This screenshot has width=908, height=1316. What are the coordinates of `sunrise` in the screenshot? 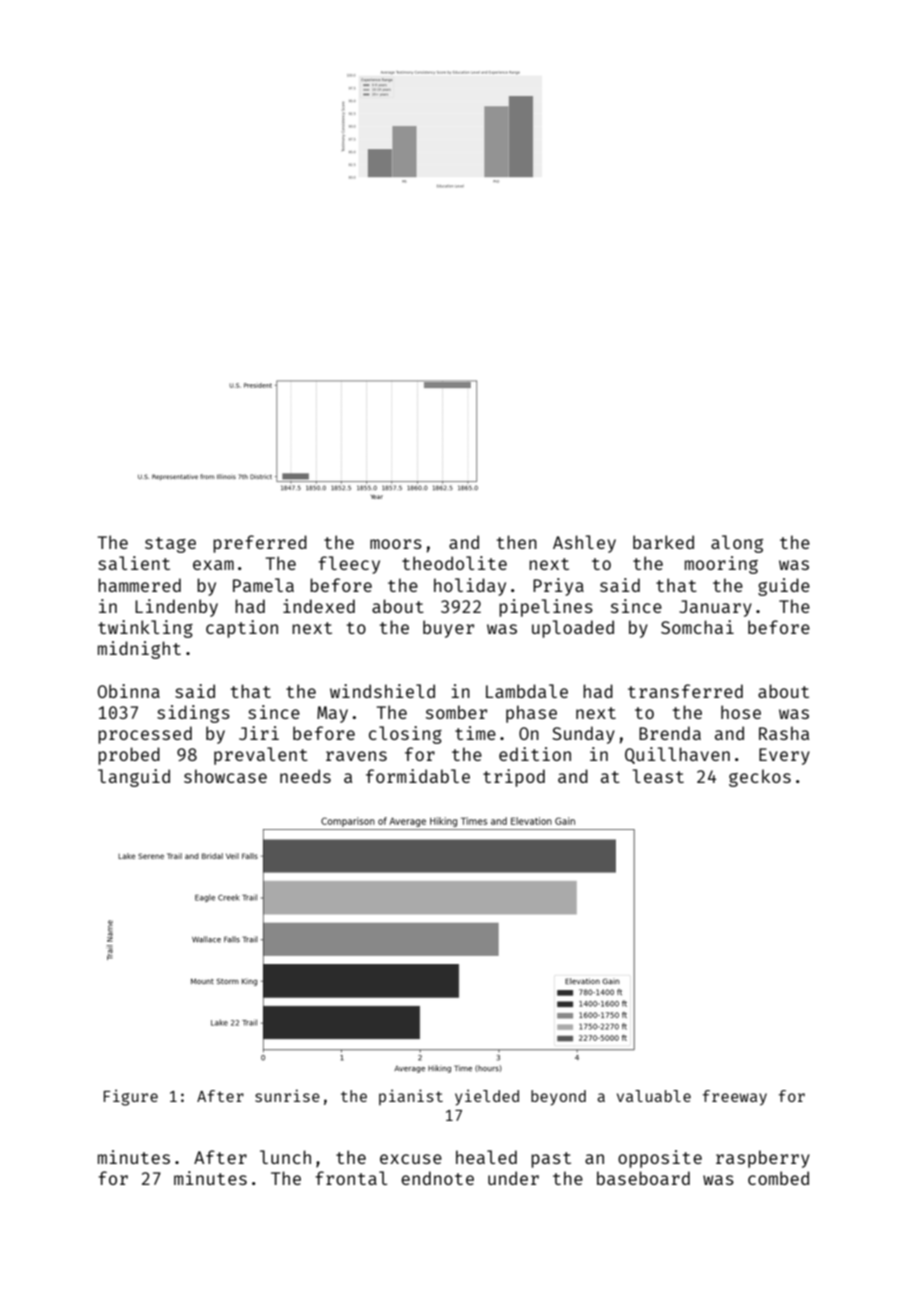 It's located at (287, 1095).
